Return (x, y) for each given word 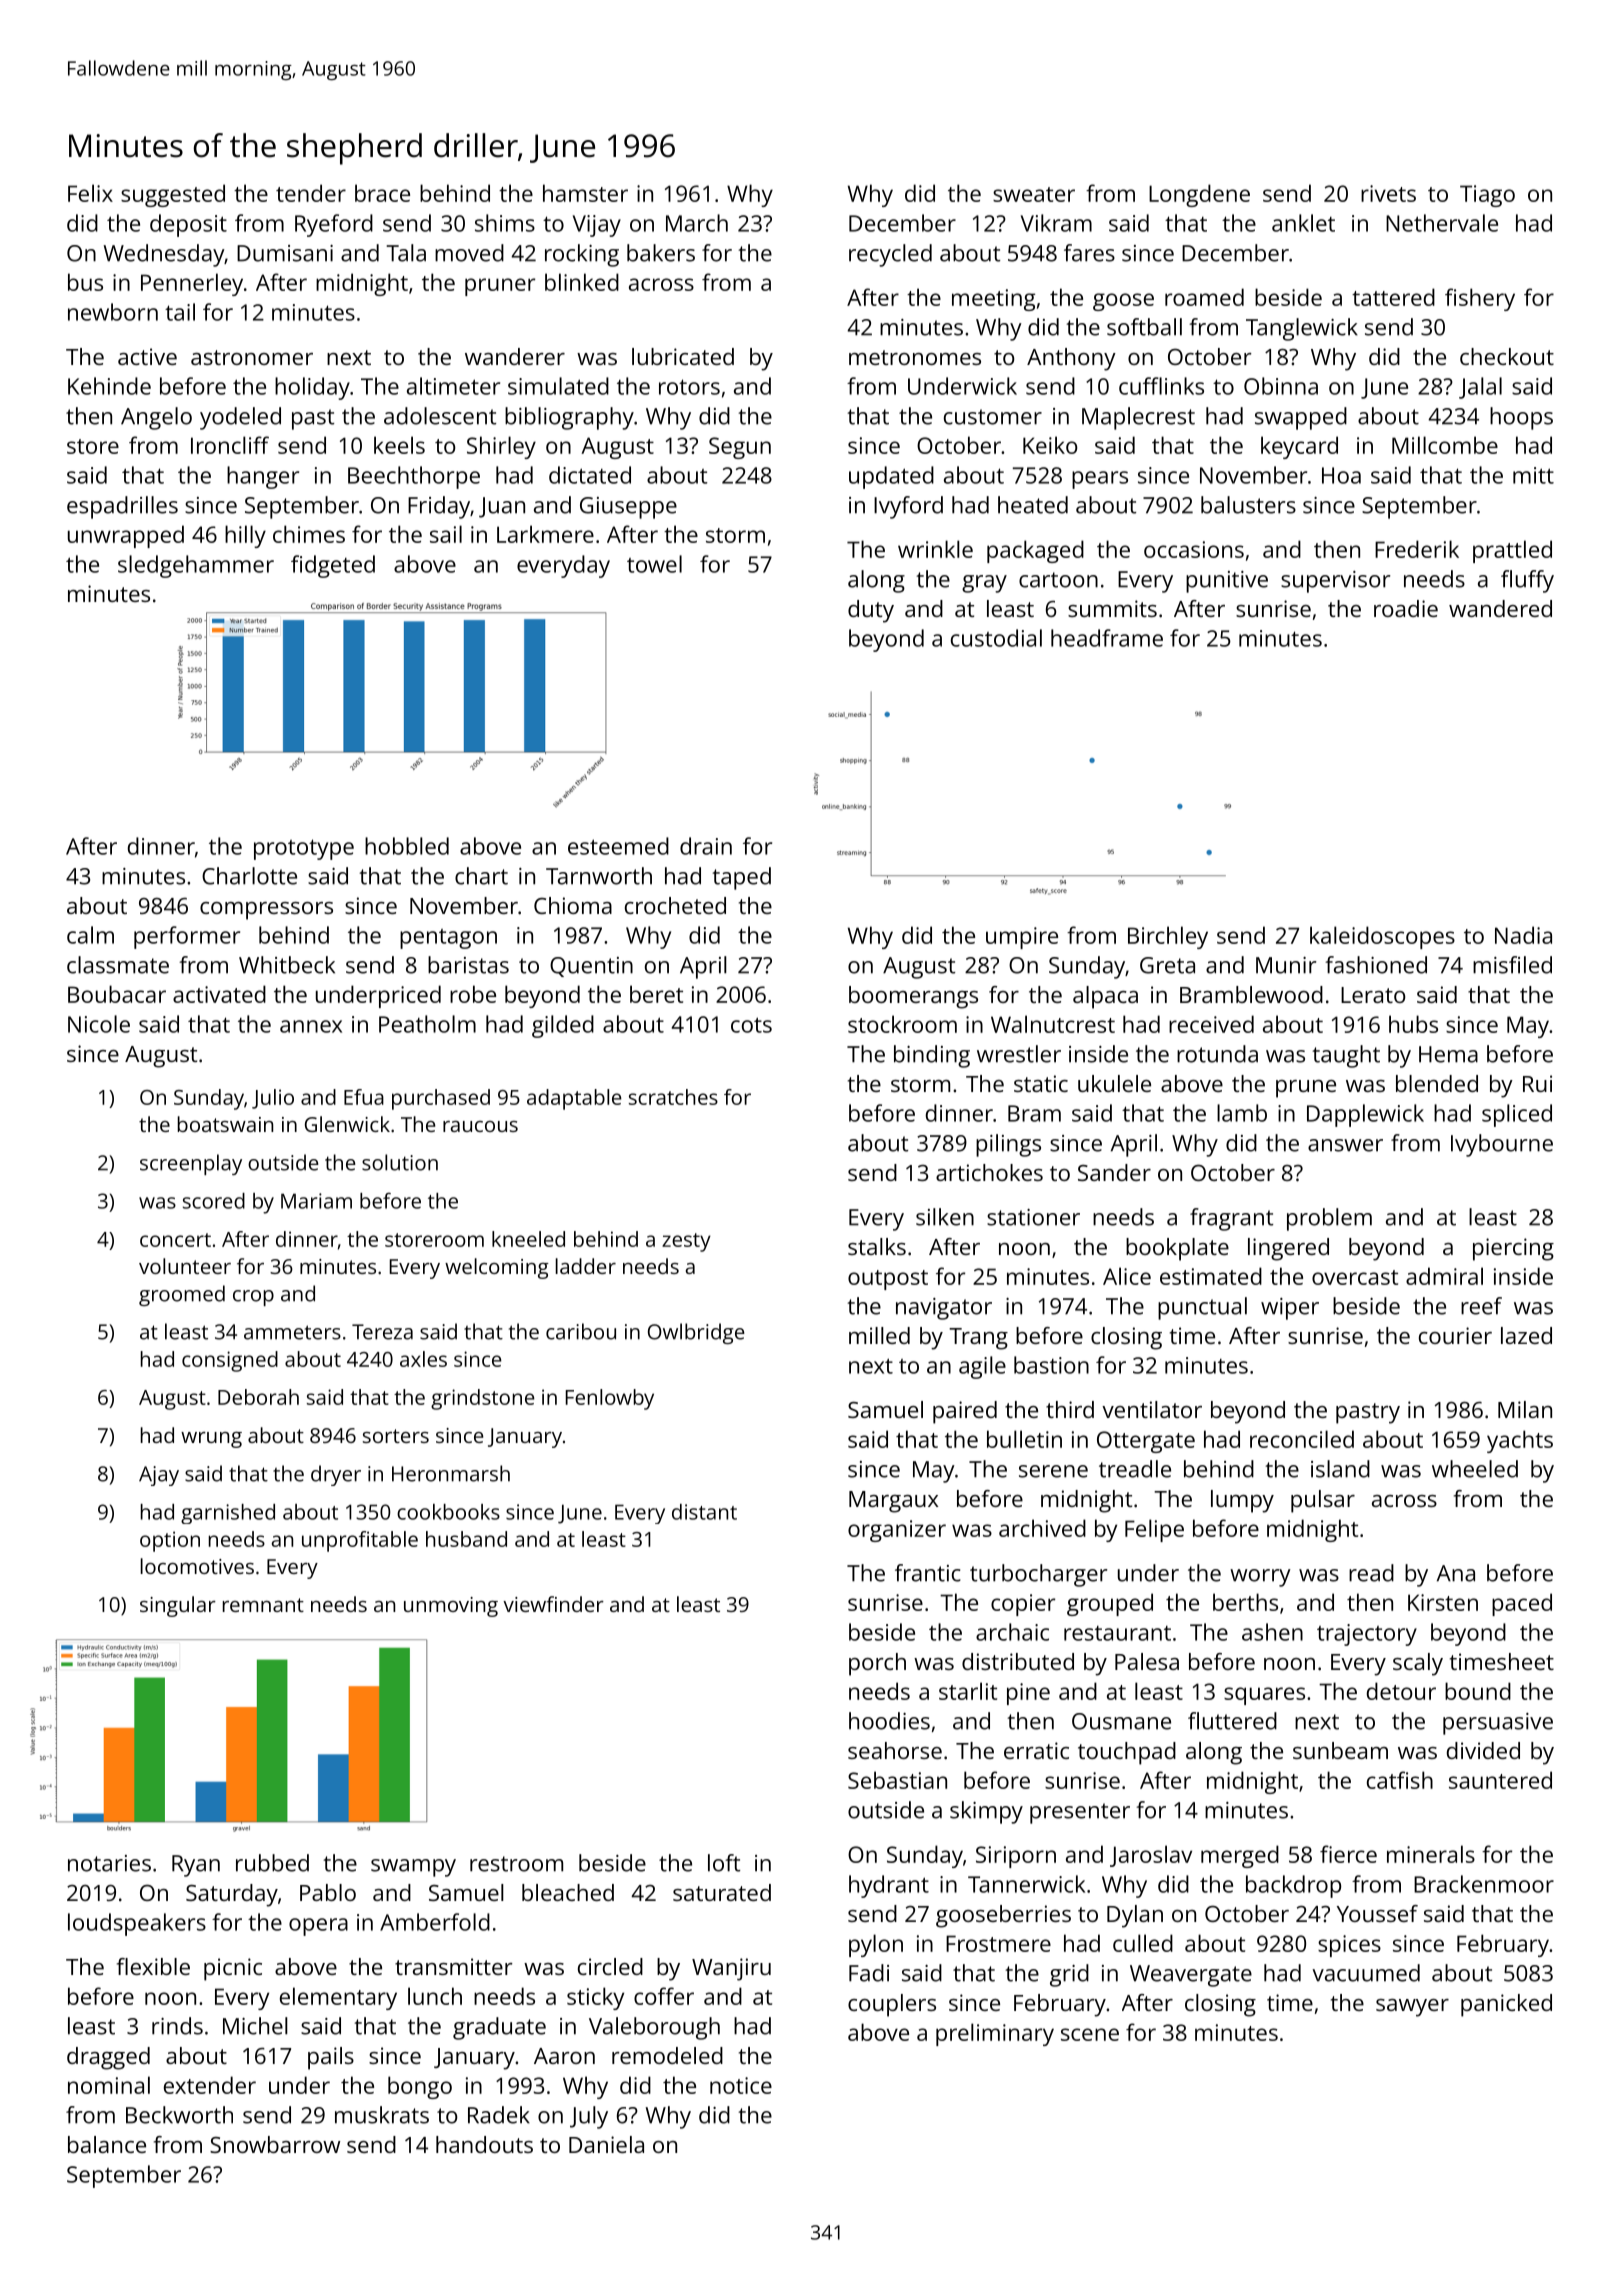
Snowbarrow (275, 2144)
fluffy (1527, 581)
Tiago (1487, 196)
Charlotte (249, 876)
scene (1090, 2034)
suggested (173, 195)
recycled (890, 255)
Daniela (606, 2144)
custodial (996, 638)
